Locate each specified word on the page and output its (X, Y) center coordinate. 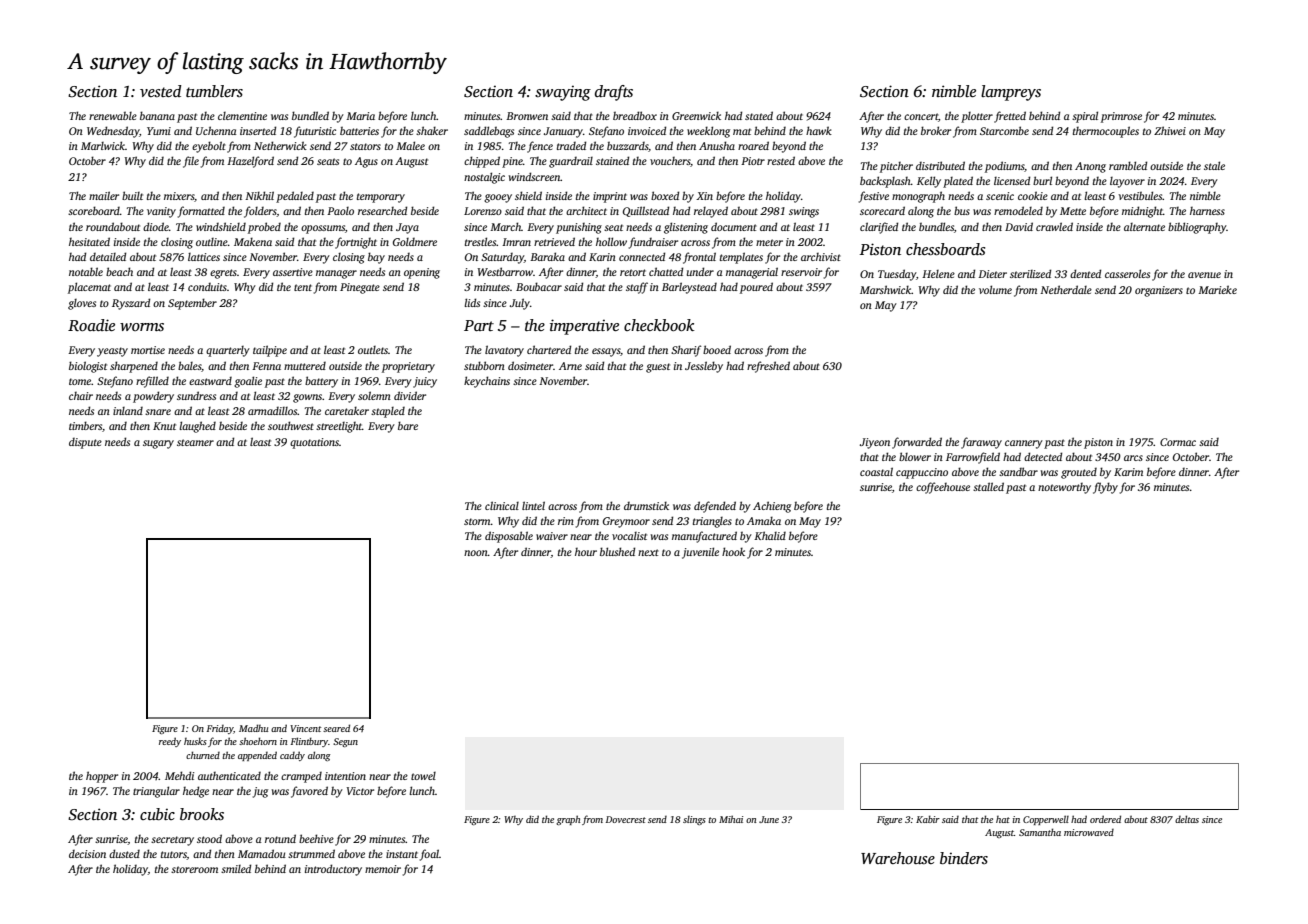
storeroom (194, 869)
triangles (712, 522)
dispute (85, 443)
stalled (988, 486)
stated (759, 115)
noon (476, 553)
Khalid (770, 535)
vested (161, 91)
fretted (1010, 117)
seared (336, 728)
